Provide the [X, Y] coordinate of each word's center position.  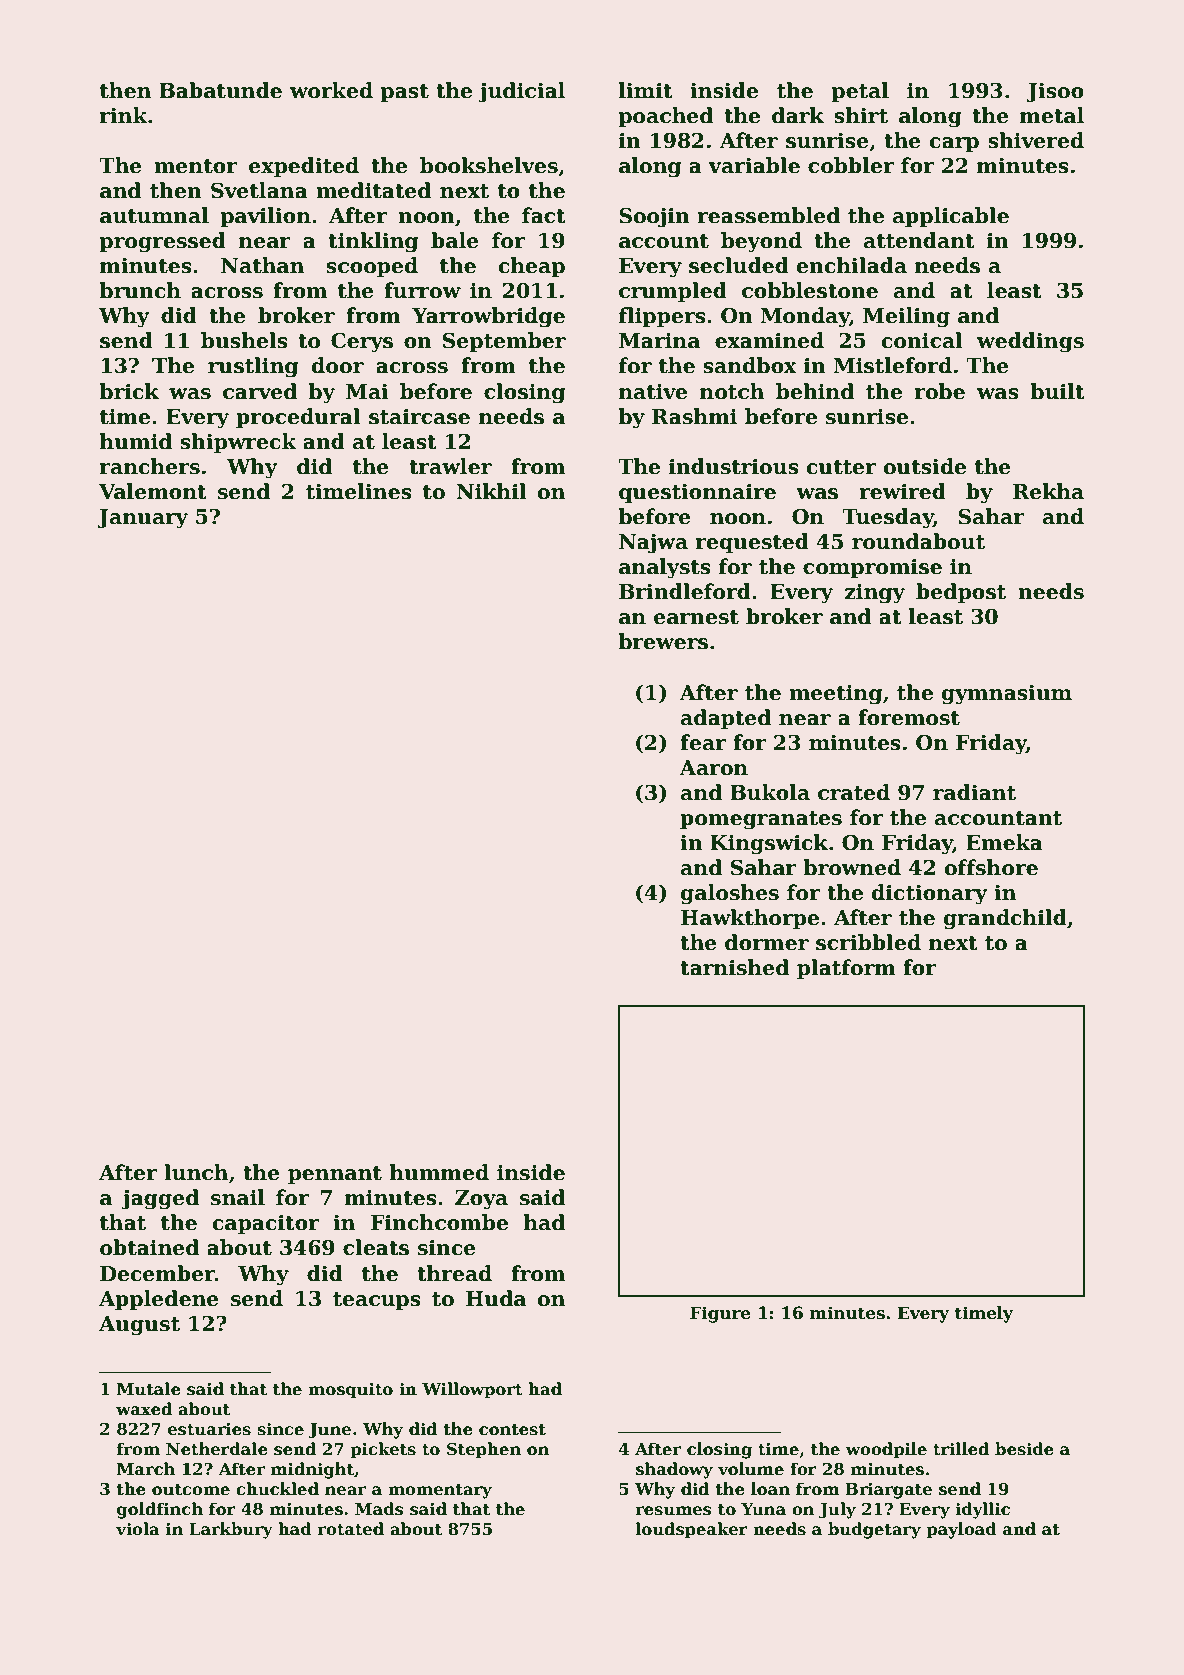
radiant [974, 792]
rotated [351, 1529]
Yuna [763, 1509]
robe [940, 391]
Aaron [713, 768]
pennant [335, 1175]
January [142, 519]
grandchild [1005, 919]
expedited [304, 167]
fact [544, 215]
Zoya [481, 1200]
